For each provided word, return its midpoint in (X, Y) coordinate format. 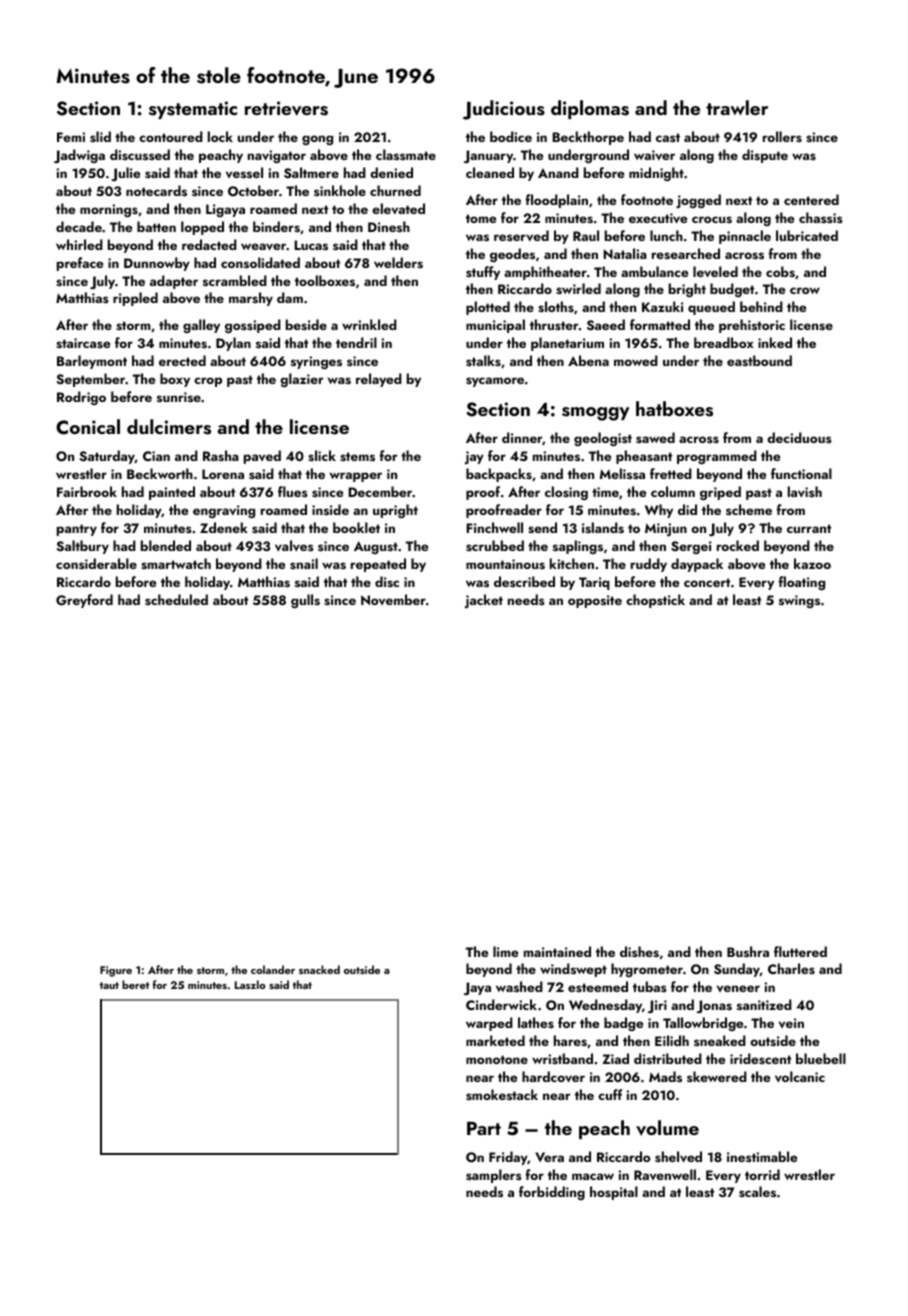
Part (484, 1128)
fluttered (800, 951)
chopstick (655, 601)
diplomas (590, 109)
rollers (782, 136)
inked (775, 342)
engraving (224, 511)
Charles (791, 968)
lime (505, 951)
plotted (488, 308)
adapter (174, 282)
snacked (319, 969)
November (393, 599)
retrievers (286, 108)
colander (273, 969)
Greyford (84, 601)
